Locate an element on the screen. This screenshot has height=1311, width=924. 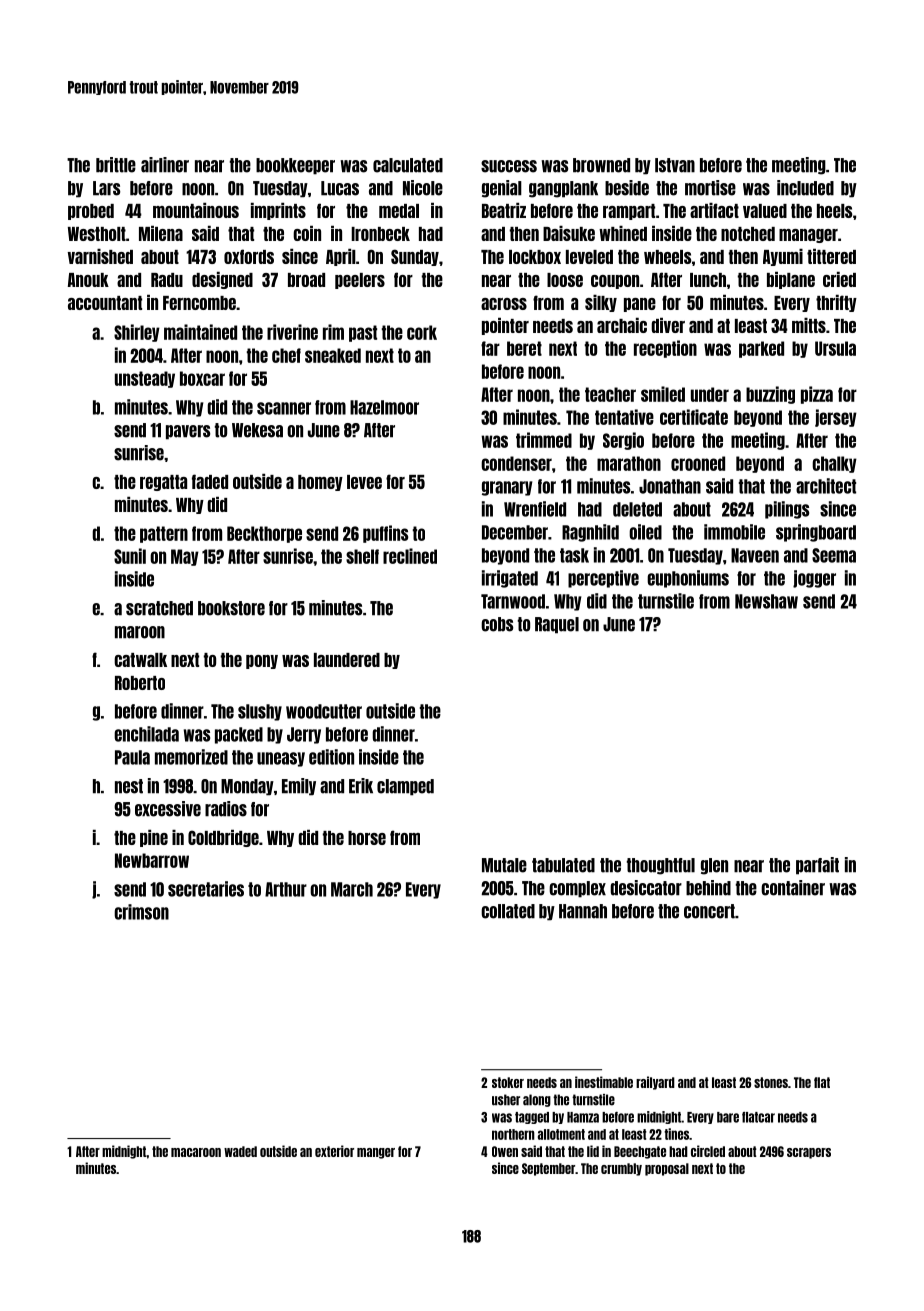
proposal is located at coordinates (667, 1169).
